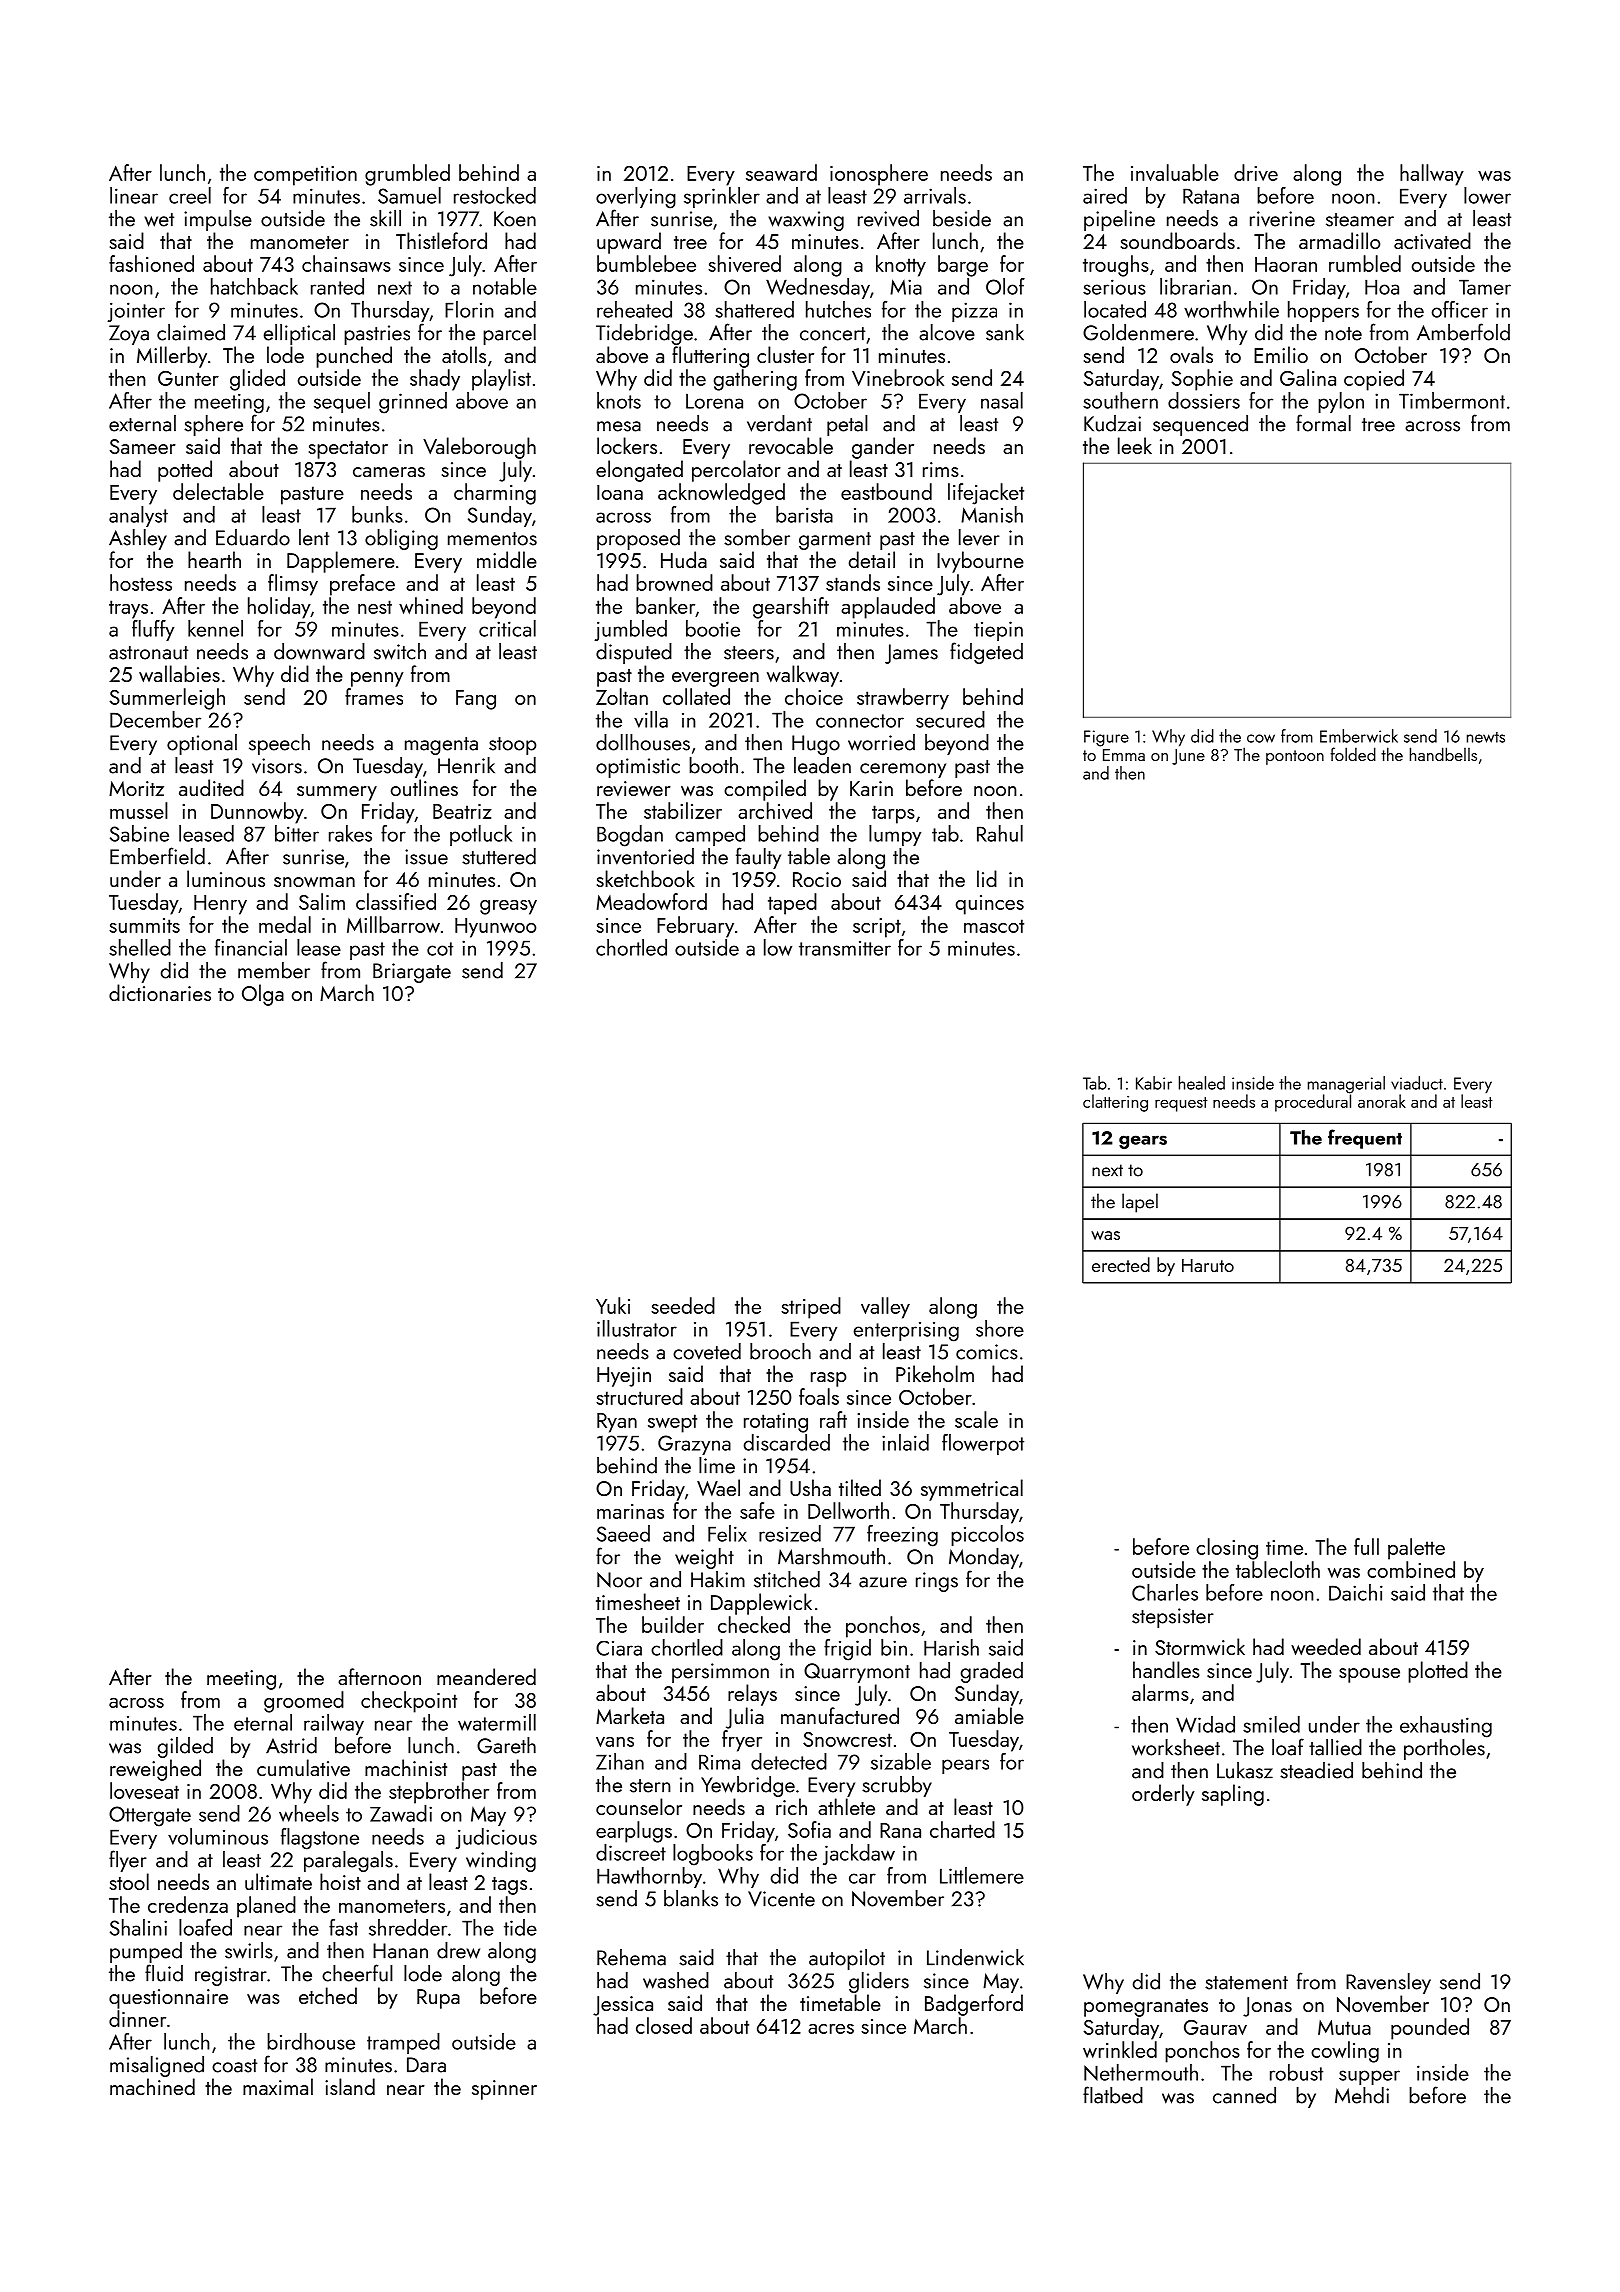  What do you see at coordinates (400, 1951) in the image?
I see `Hanan` at bounding box center [400, 1951].
